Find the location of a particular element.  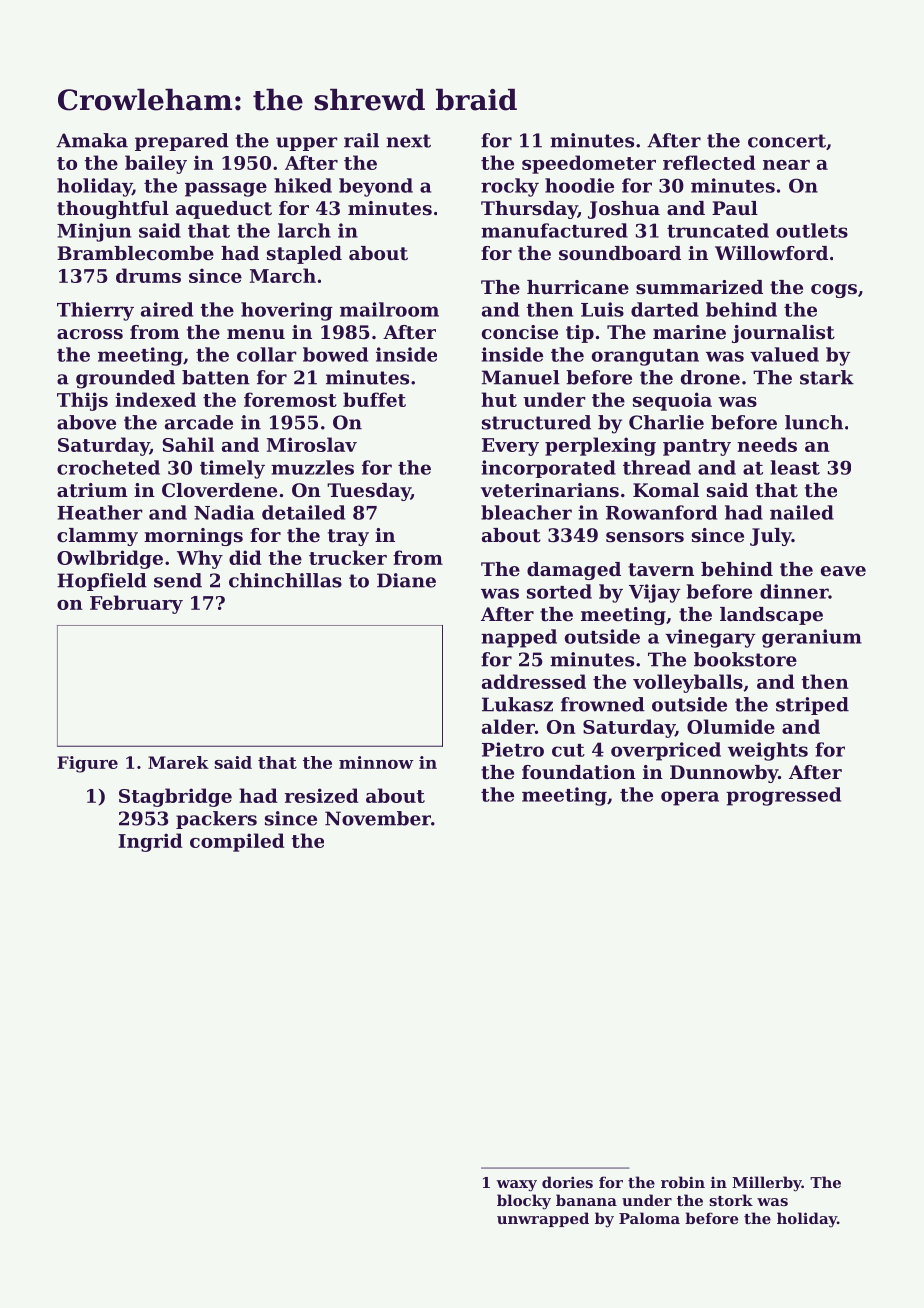

waxy is located at coordinates (516, 1186).
